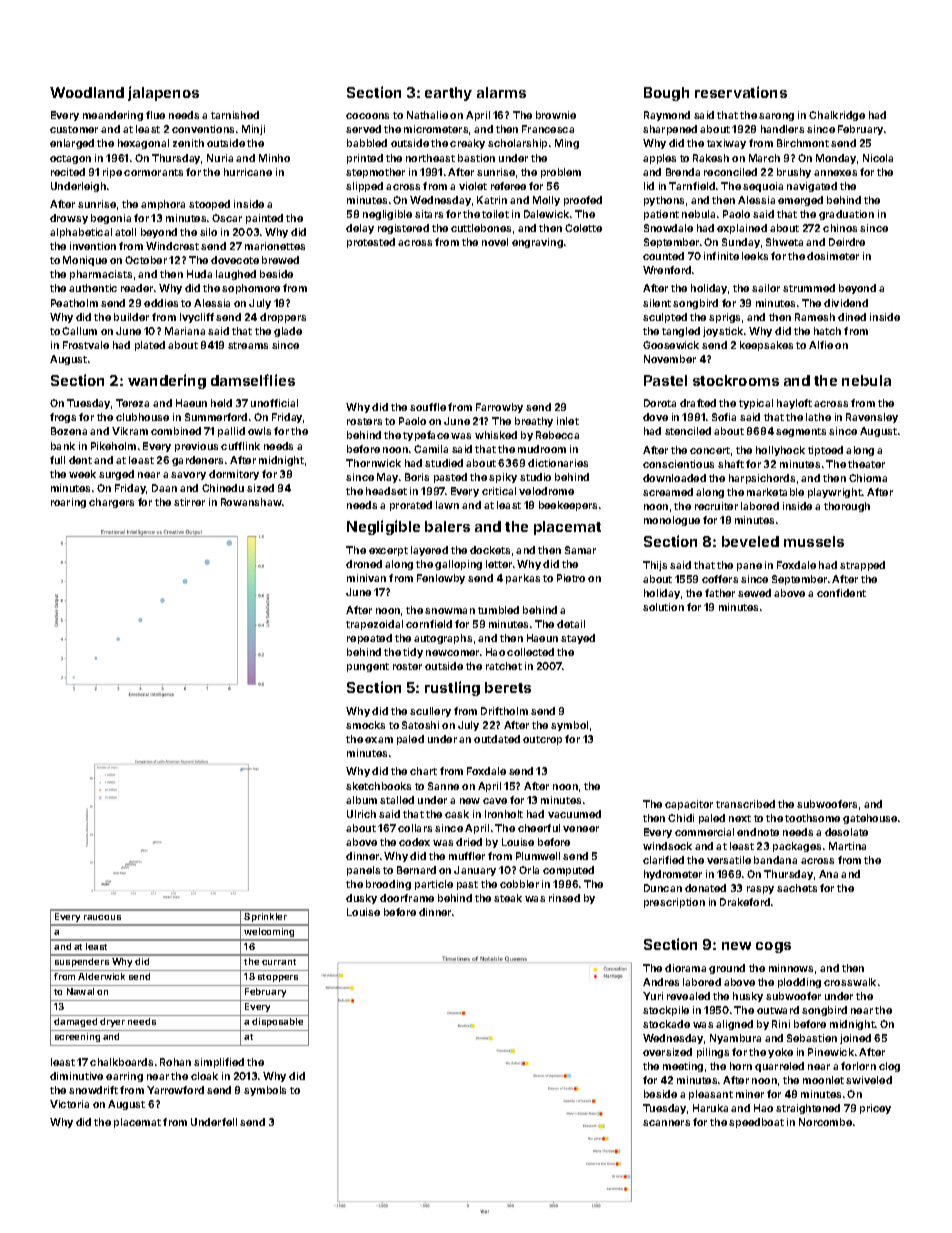 The width and height of the screenshot is (952, 1233). What do you see at coordinates (63, 418) in the screenshot?
I see `frogs` at bounding box center [63, 418].
